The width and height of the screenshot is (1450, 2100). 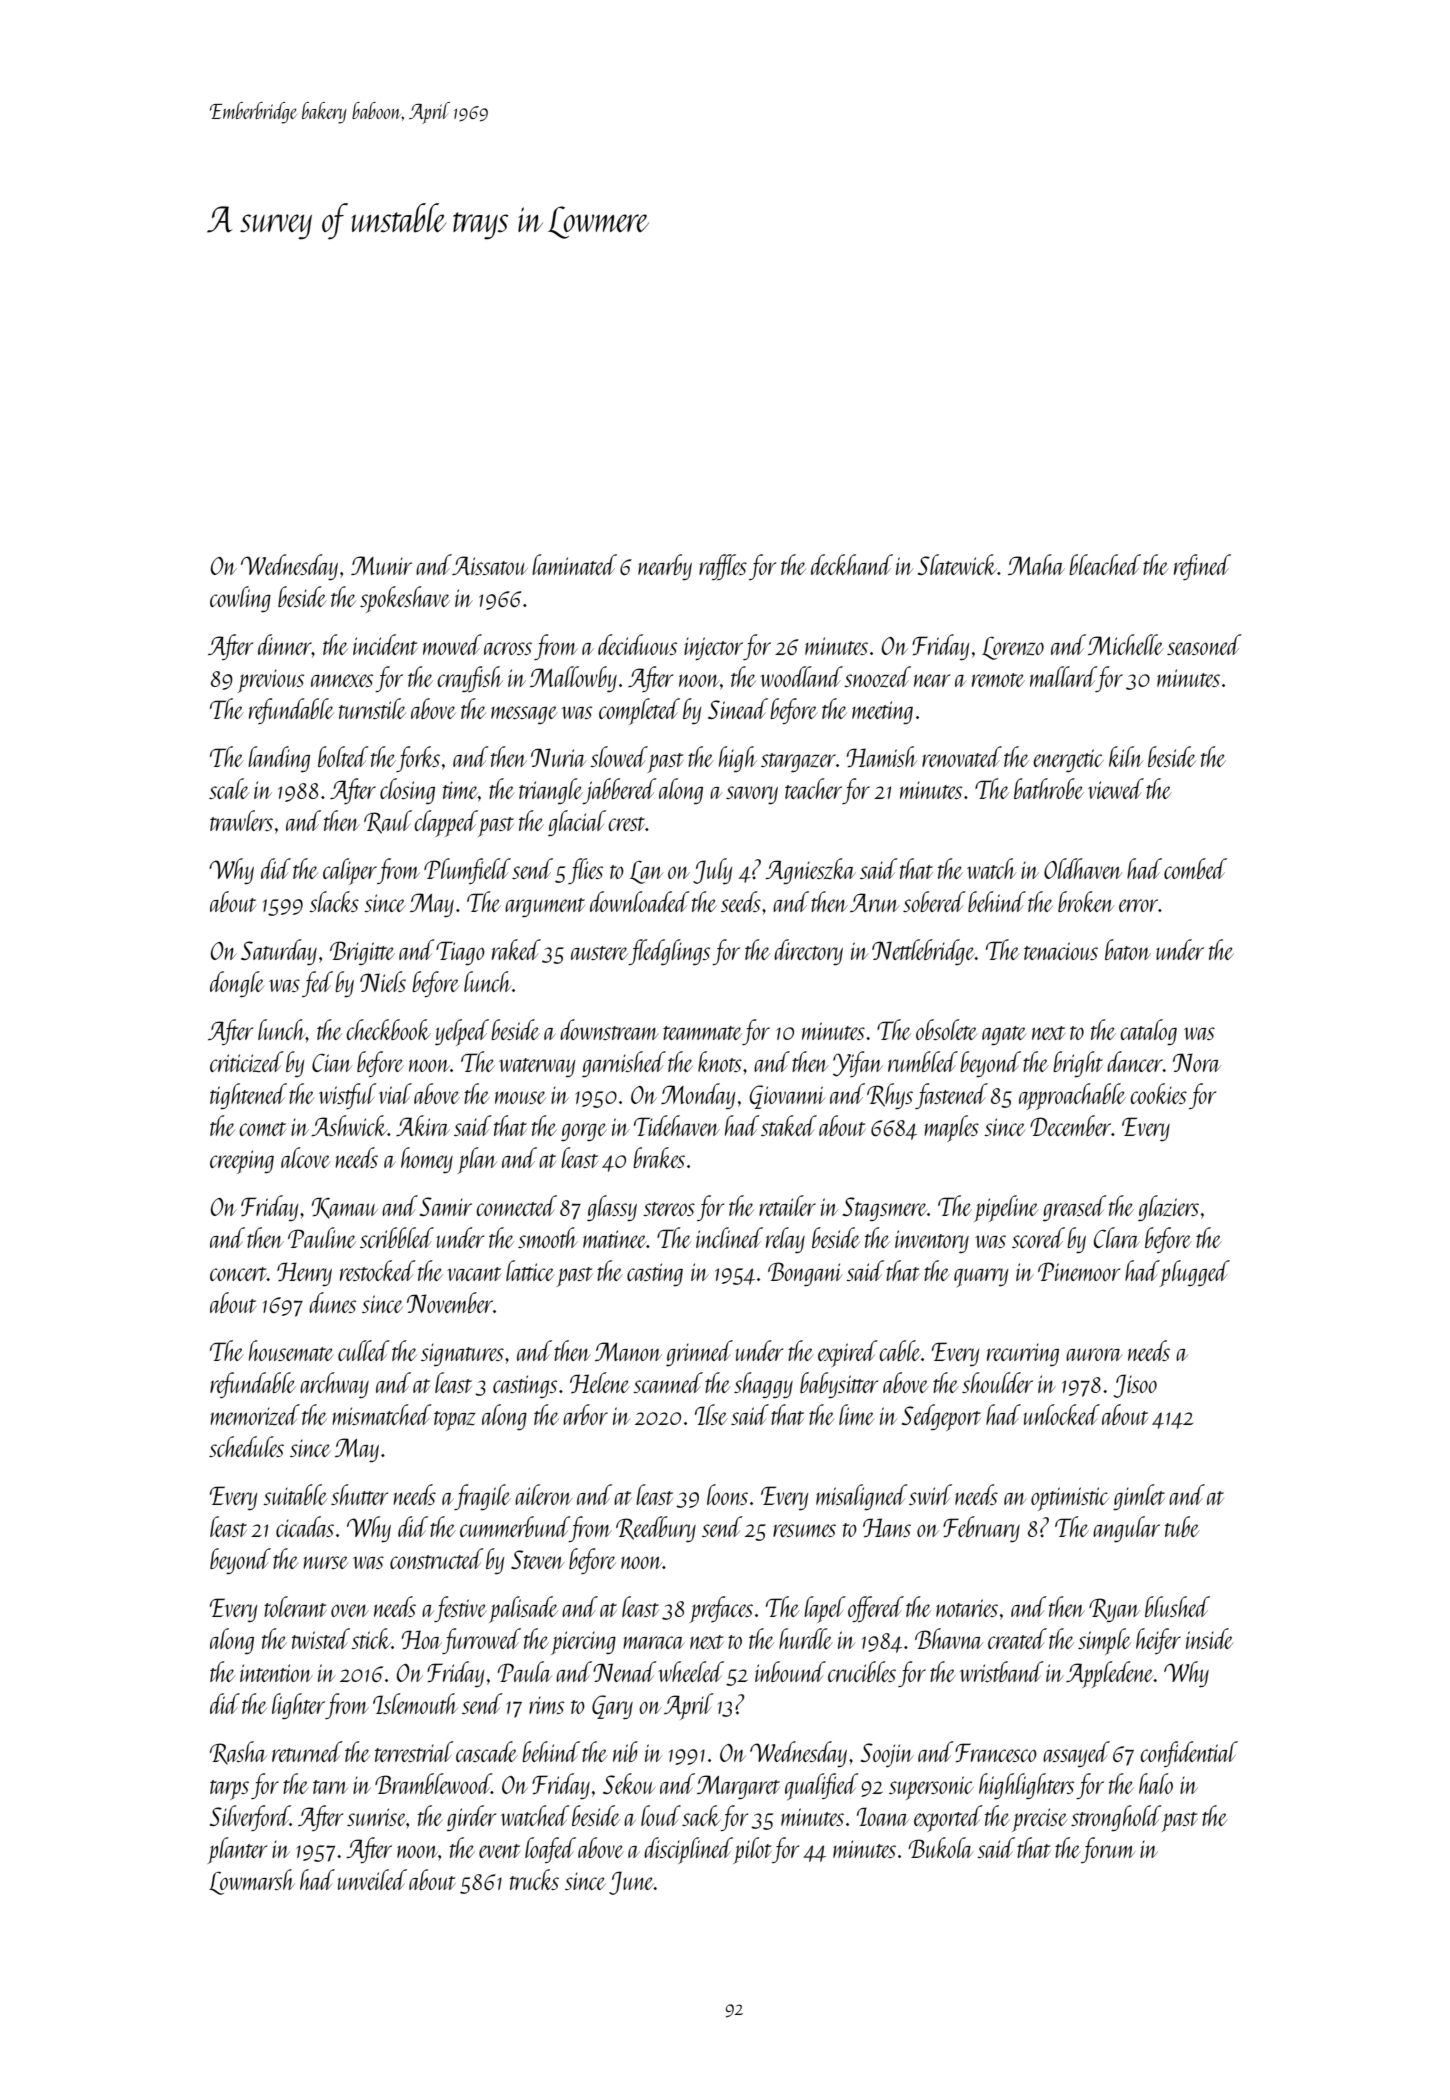 I want to click on clapped, so click(x=446, y=823).
